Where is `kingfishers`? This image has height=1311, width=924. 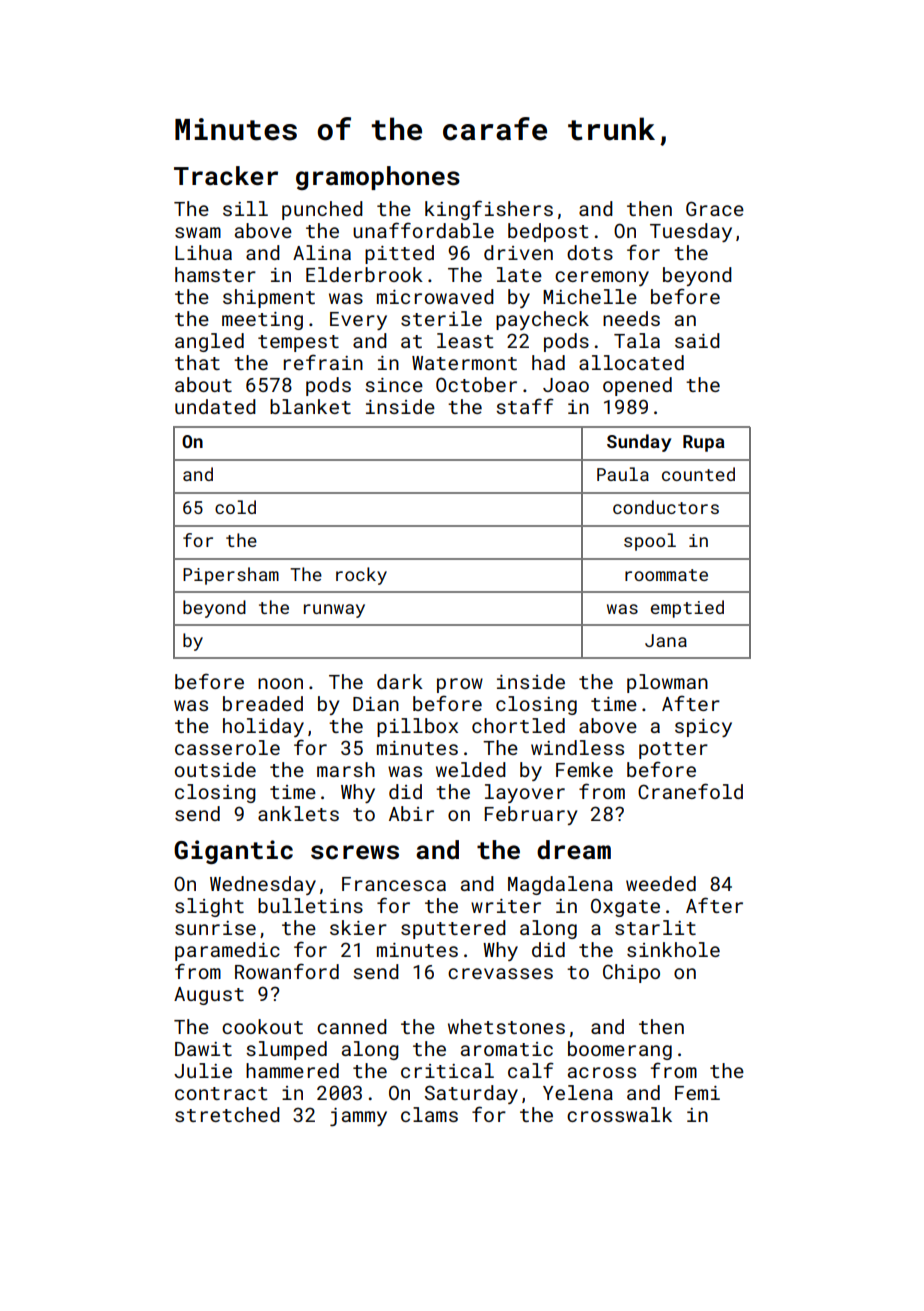
kingfishers is located at coordinates (489, 210).
